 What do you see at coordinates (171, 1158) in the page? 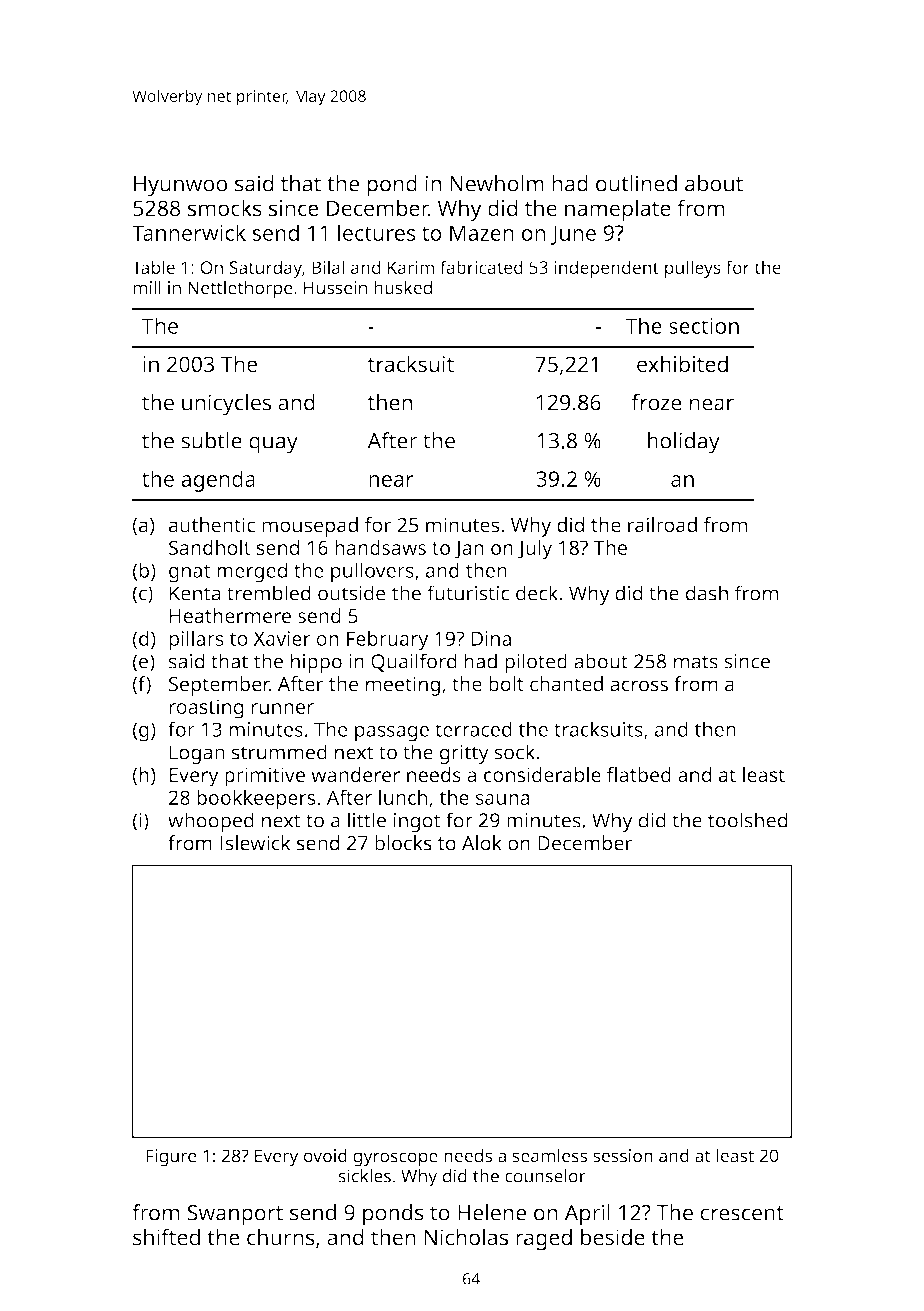
I see `Figure` at bounding box center [171, 1158].
